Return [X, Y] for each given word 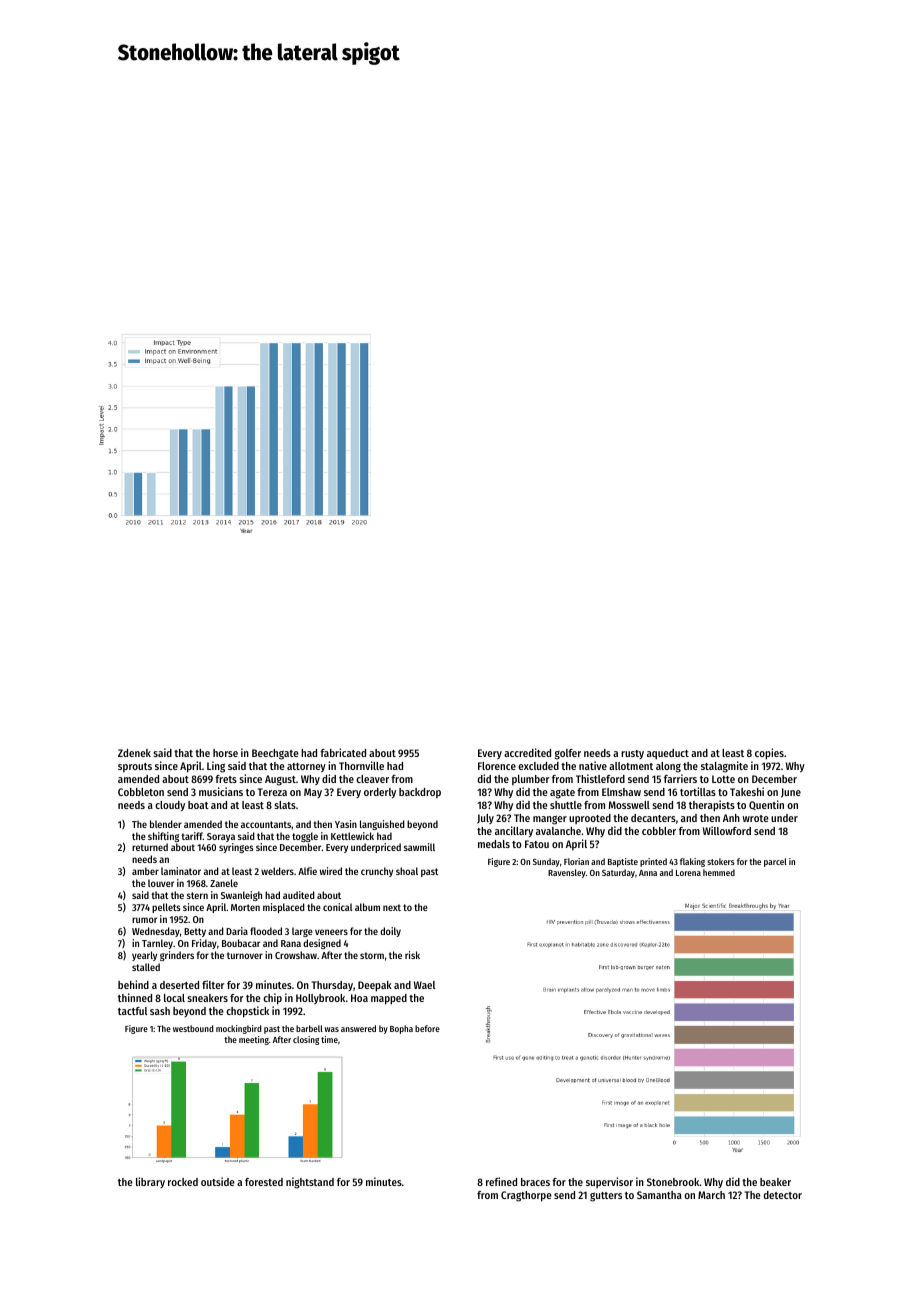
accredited [527, 752]
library [150, 1182]
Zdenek [134, 753]
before [427, 1028]
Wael [424, 985]
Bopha [401, 1029]
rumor [144, 920]
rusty [632, 754]
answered [358, 1028]
